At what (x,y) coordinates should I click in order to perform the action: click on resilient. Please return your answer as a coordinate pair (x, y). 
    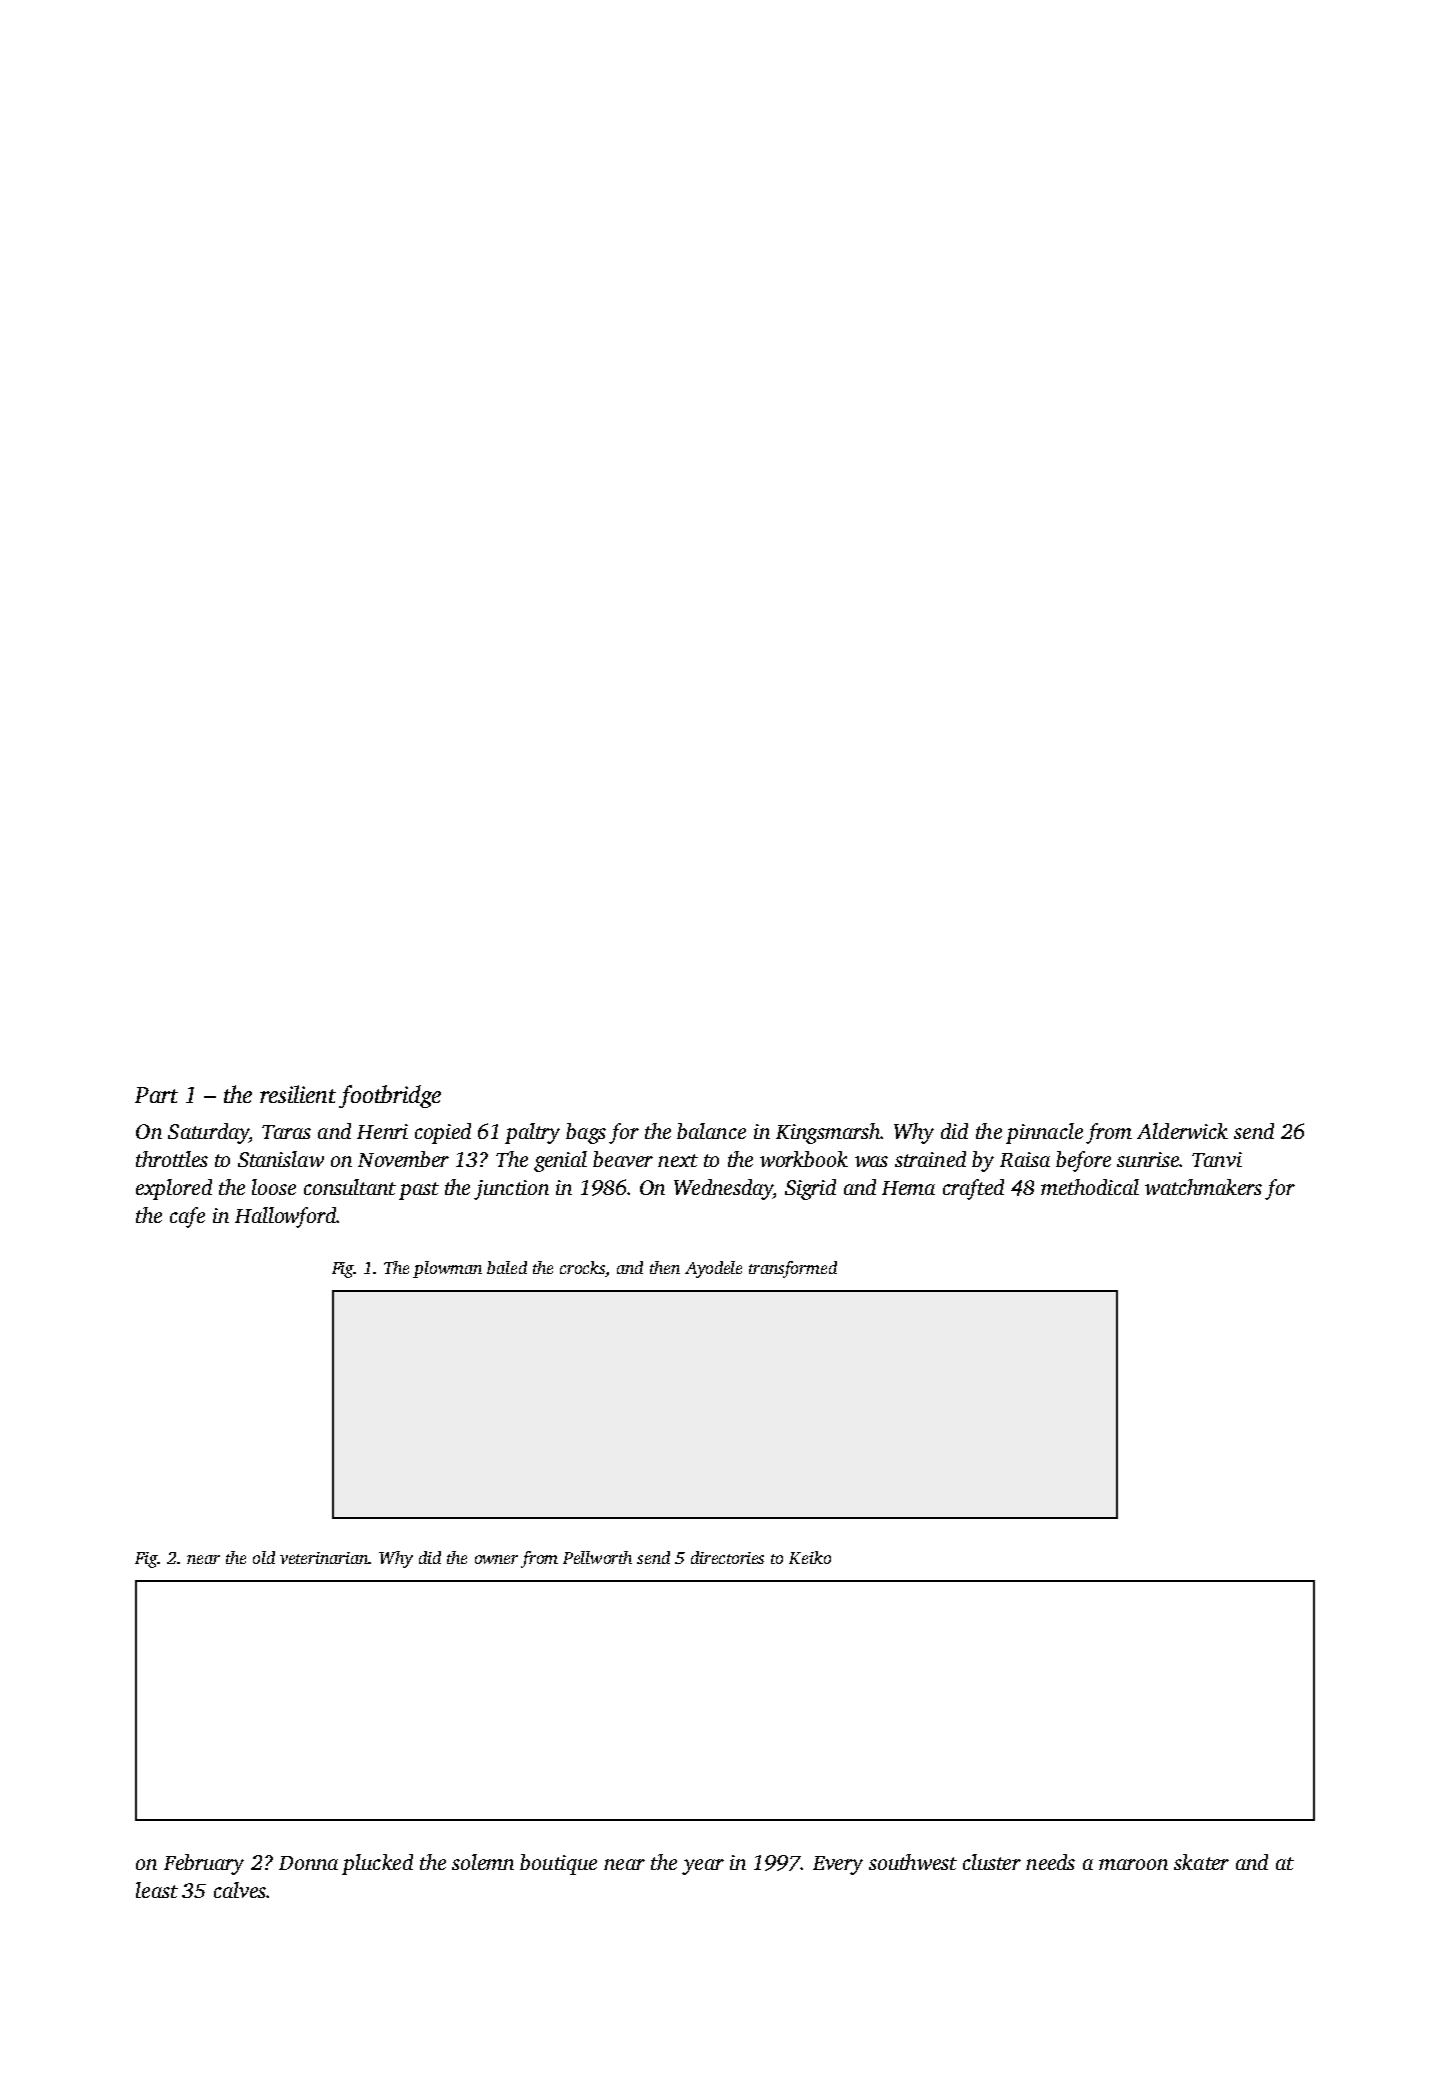
    Looking at the image, I should click on (298, 1094).
